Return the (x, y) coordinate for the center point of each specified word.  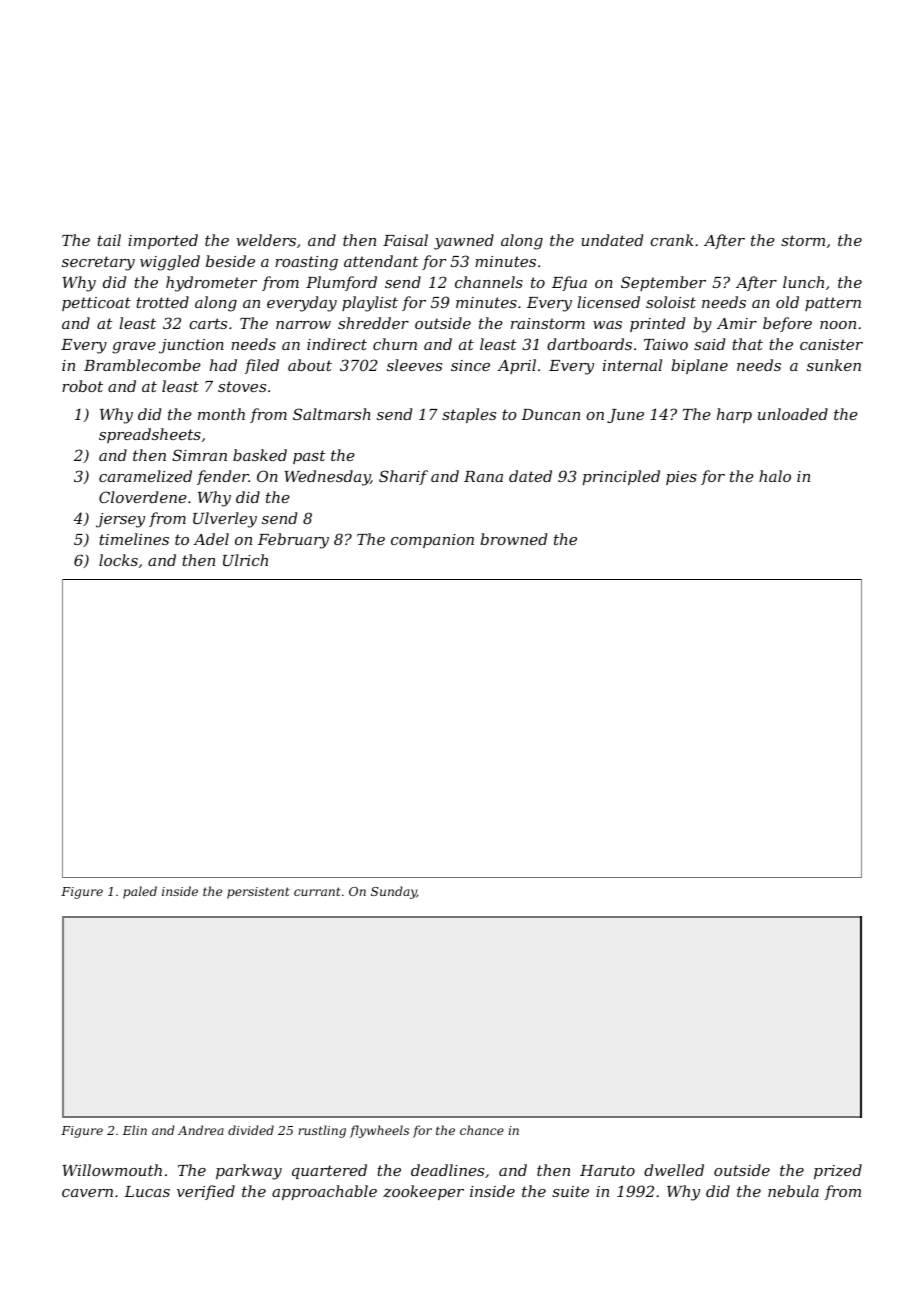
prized (838, 1171)
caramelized (145, 476)
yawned (464, 242)
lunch (803, 282)
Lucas (147, 1191)
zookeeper (423, 1192)
